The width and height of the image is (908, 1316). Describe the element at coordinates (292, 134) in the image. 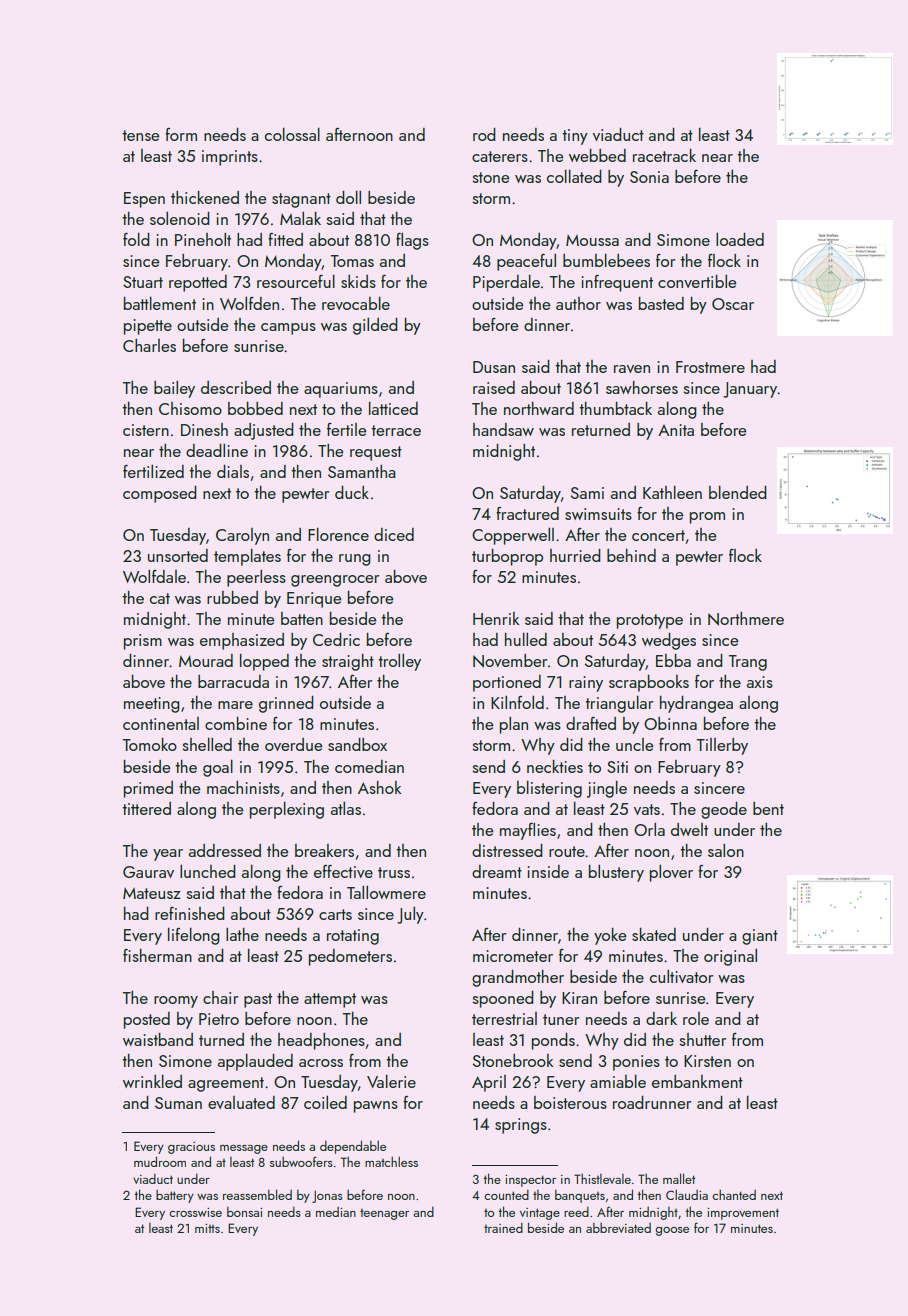

I see `colossal` at that location.
